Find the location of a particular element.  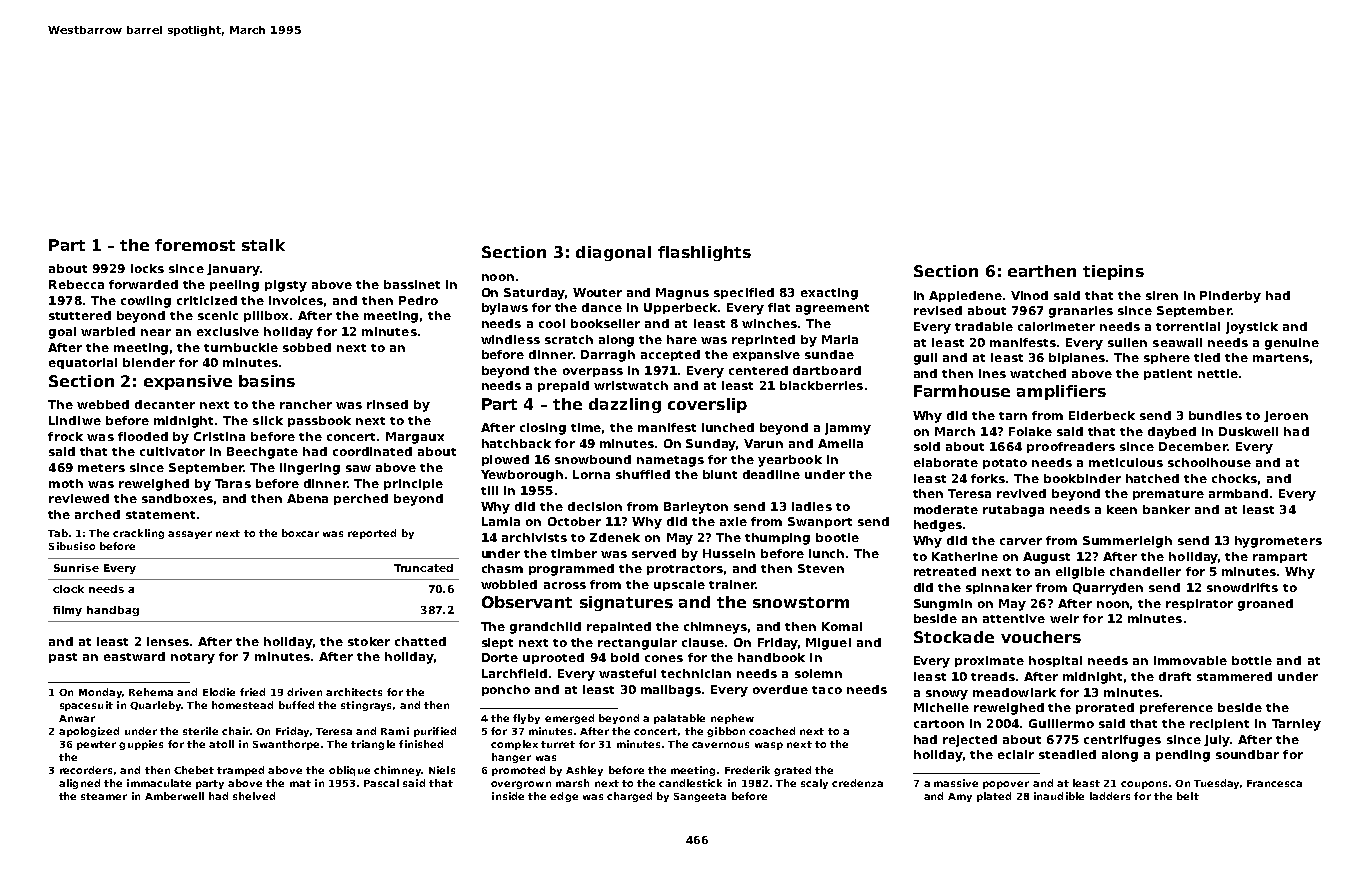

foremost is located at coordinates (195, 245).
